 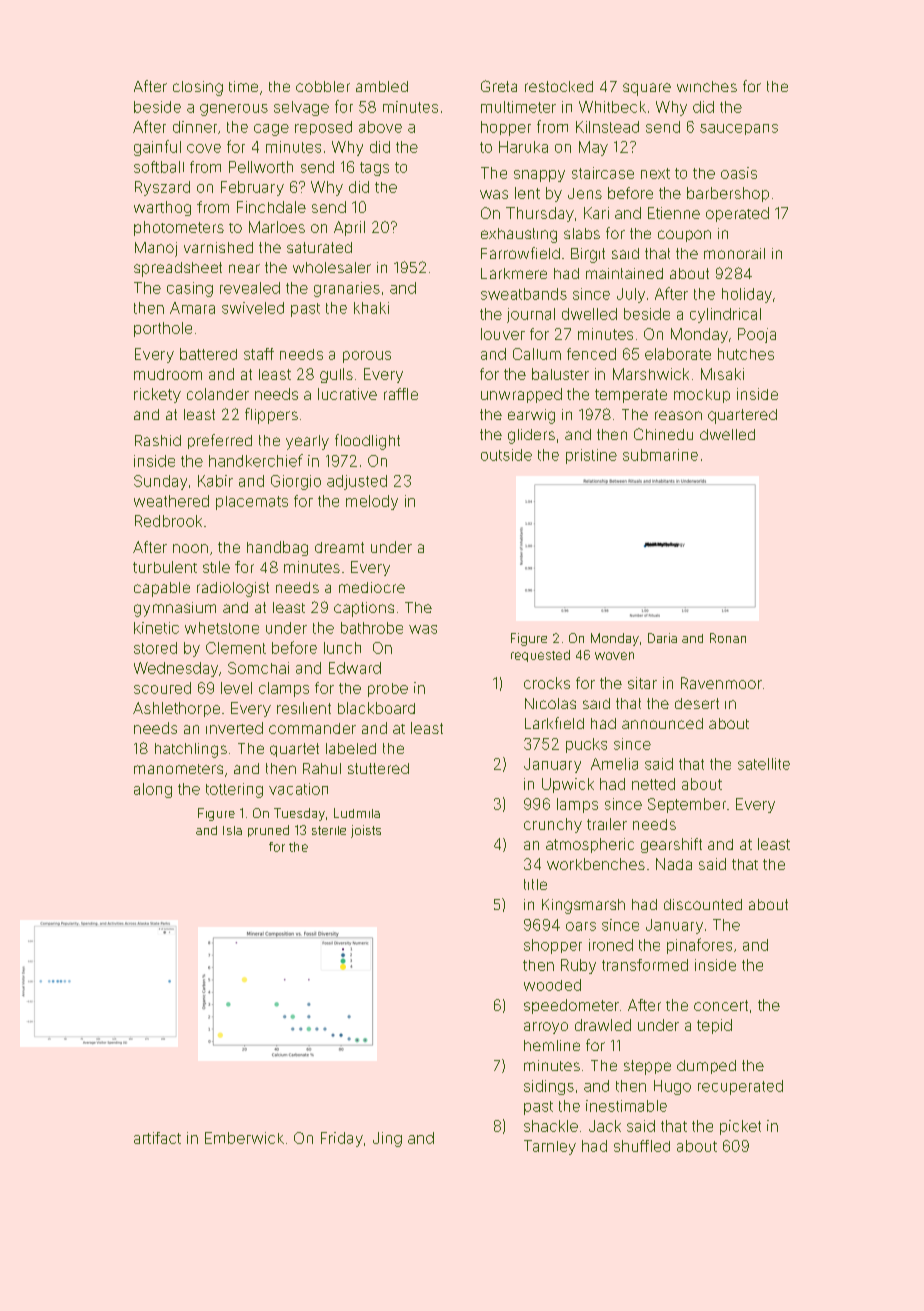 What do you see at coordinates (671, 845) in the screenshot?
I see `gearshift` at bounding box center [671, 845].
